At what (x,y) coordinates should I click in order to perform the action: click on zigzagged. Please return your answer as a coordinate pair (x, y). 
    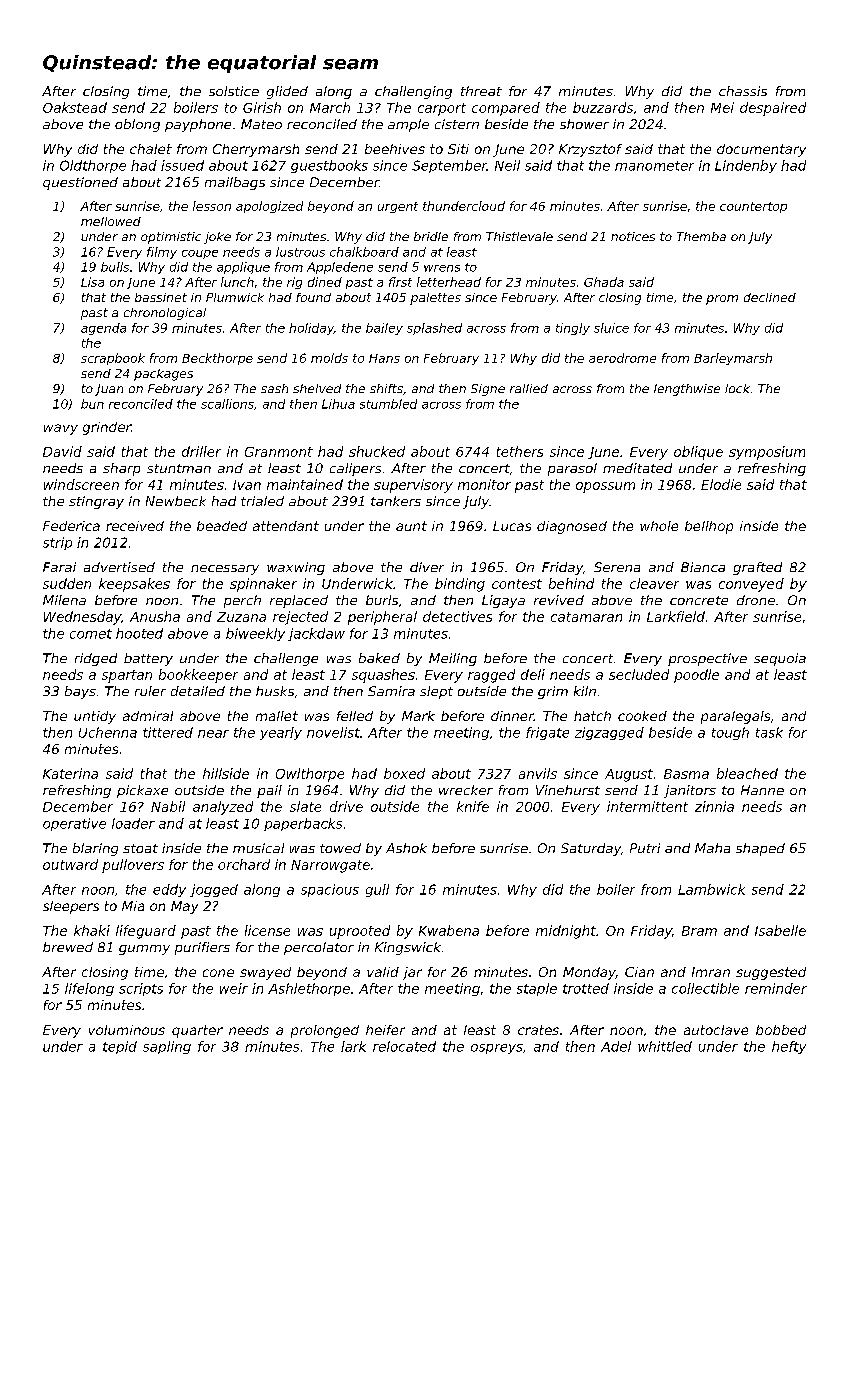
    Looking at the image, I should click on (609, 733).
